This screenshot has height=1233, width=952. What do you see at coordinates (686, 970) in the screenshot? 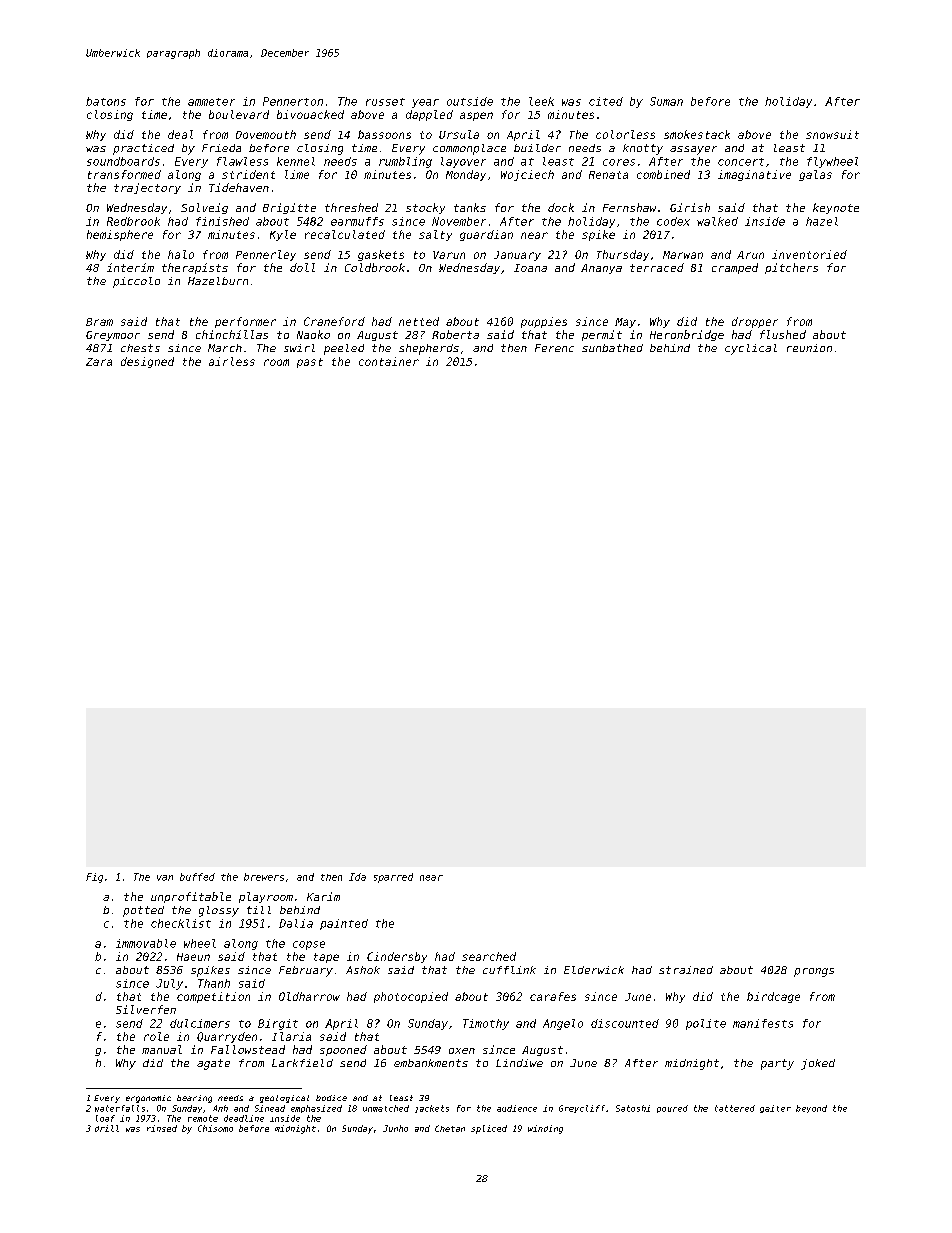
I see `strained` at bounding box center [686, 970].
